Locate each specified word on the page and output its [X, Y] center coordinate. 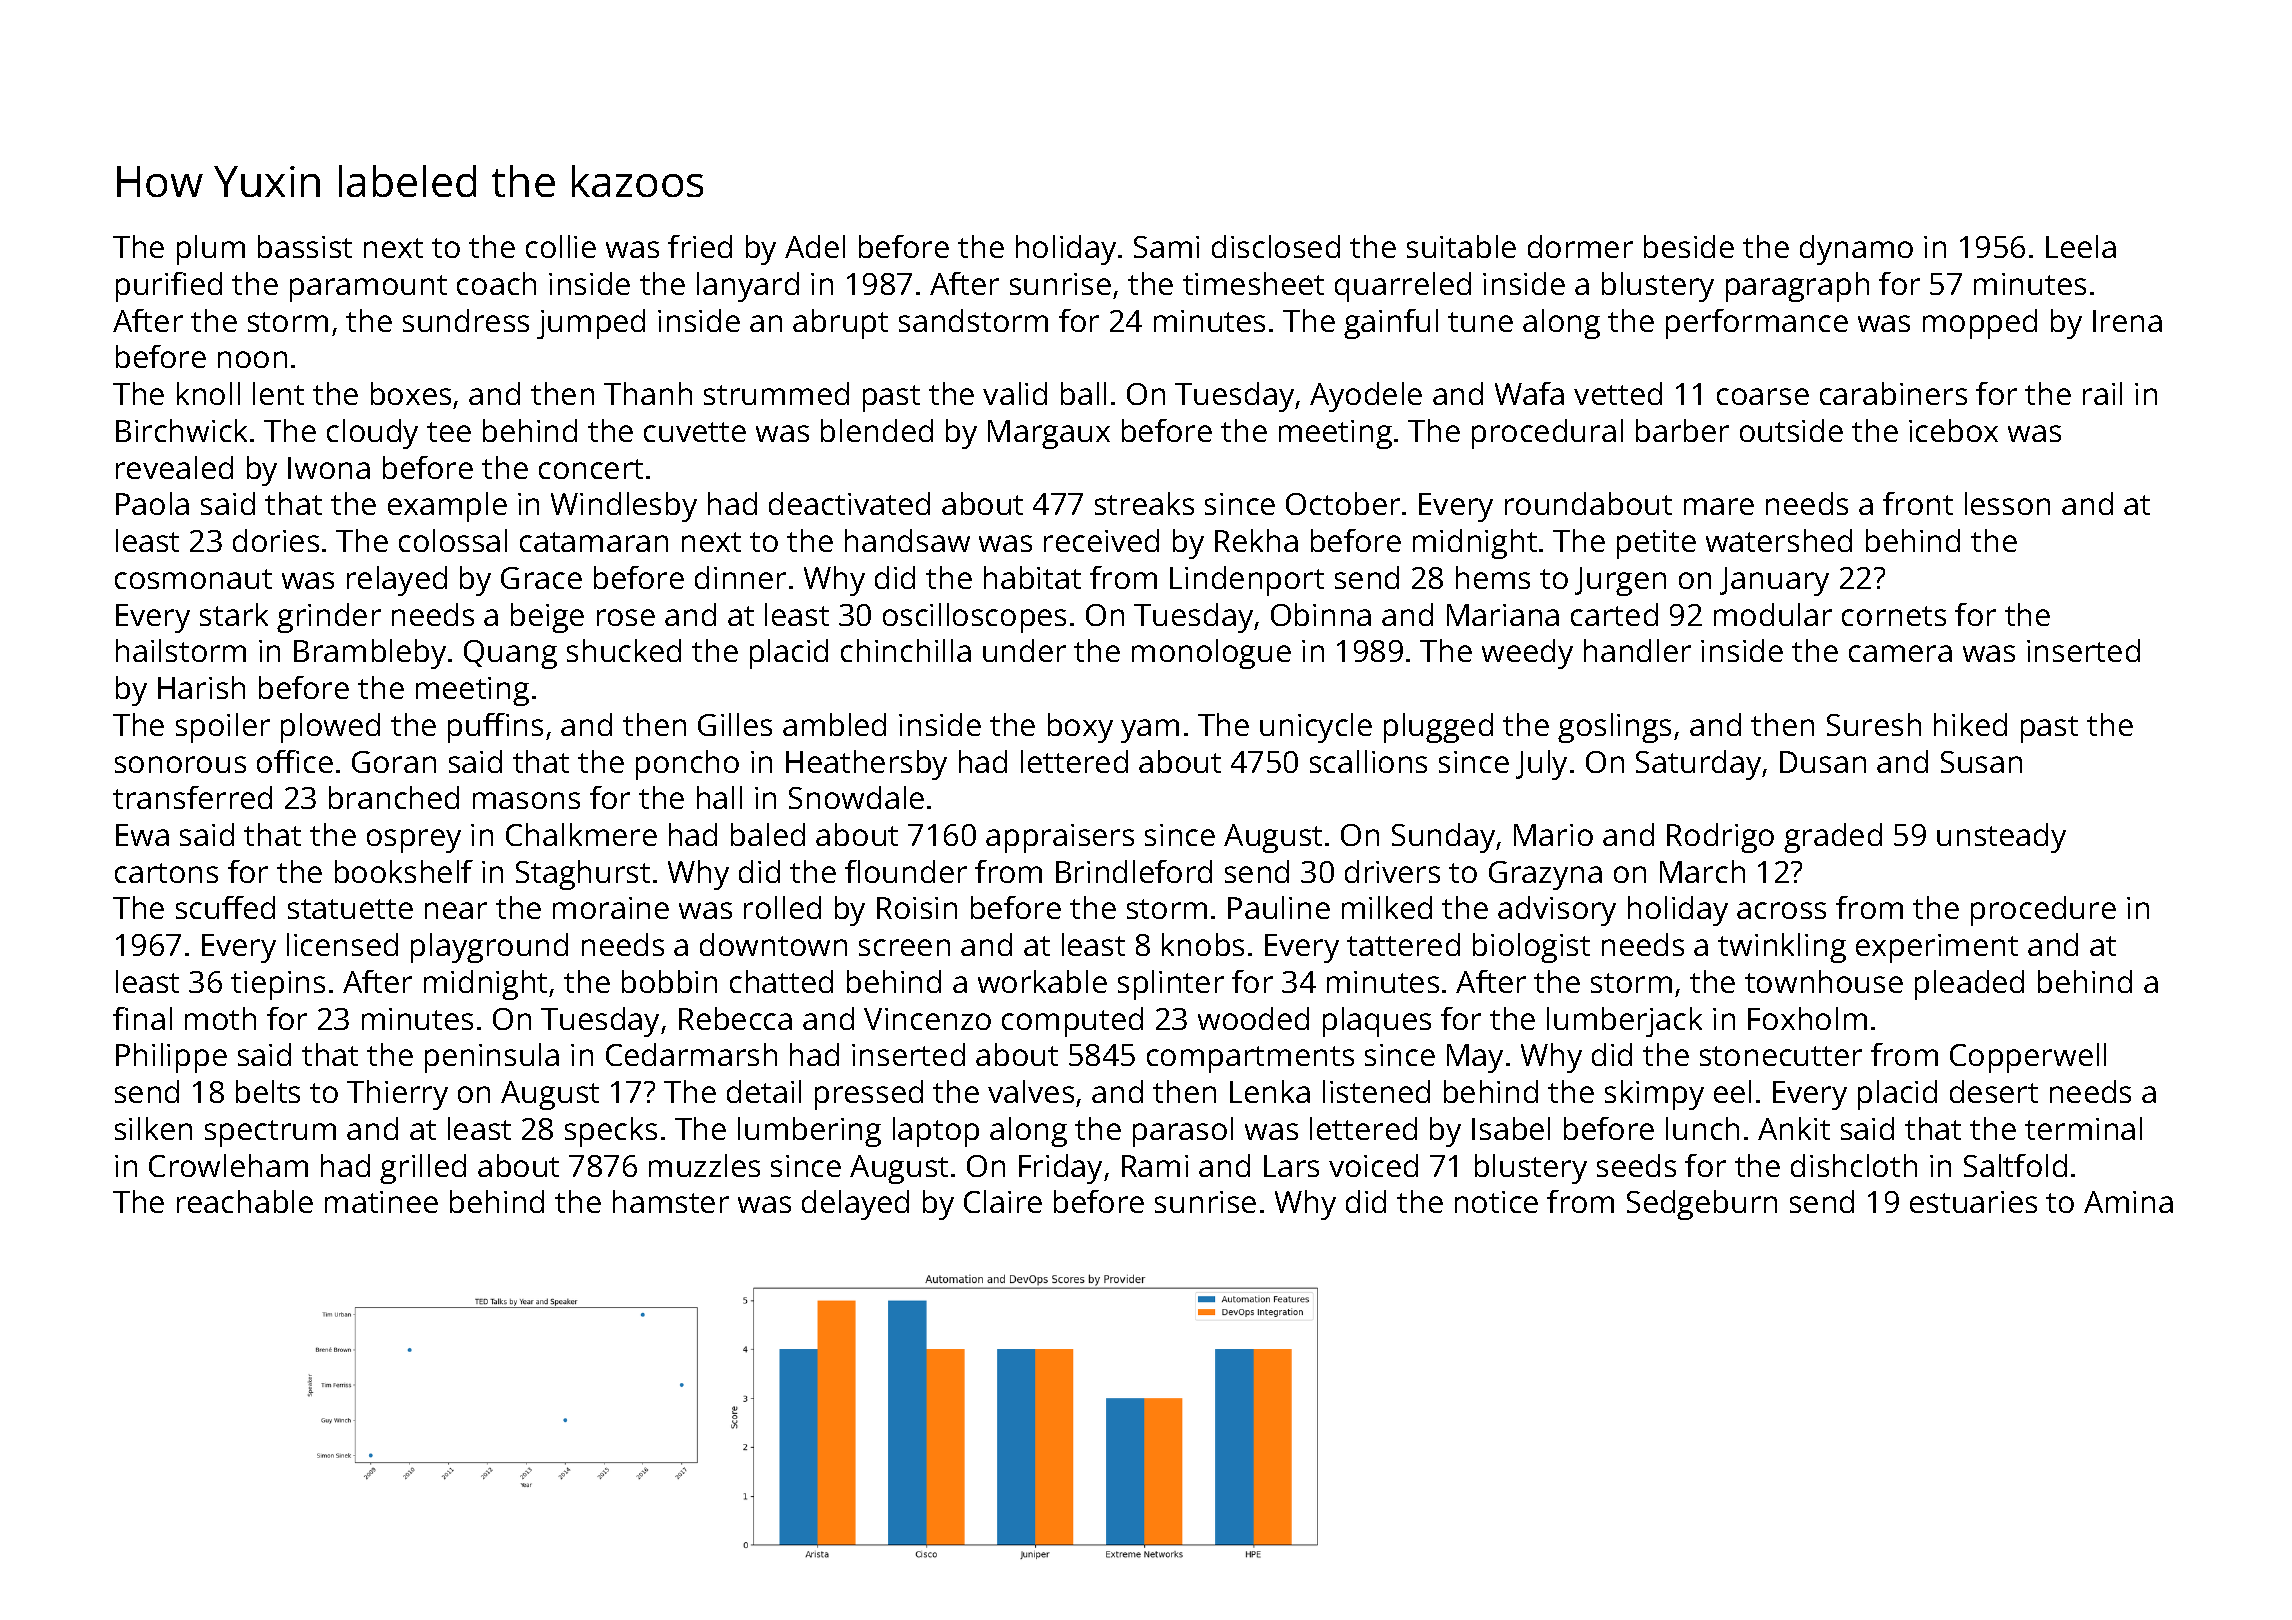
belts [268, 1091]
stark [234, 614]
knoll [208, 393]
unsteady [2001, 838]
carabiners [1893, 393]
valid [1015, 393]
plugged [1438, 728]
